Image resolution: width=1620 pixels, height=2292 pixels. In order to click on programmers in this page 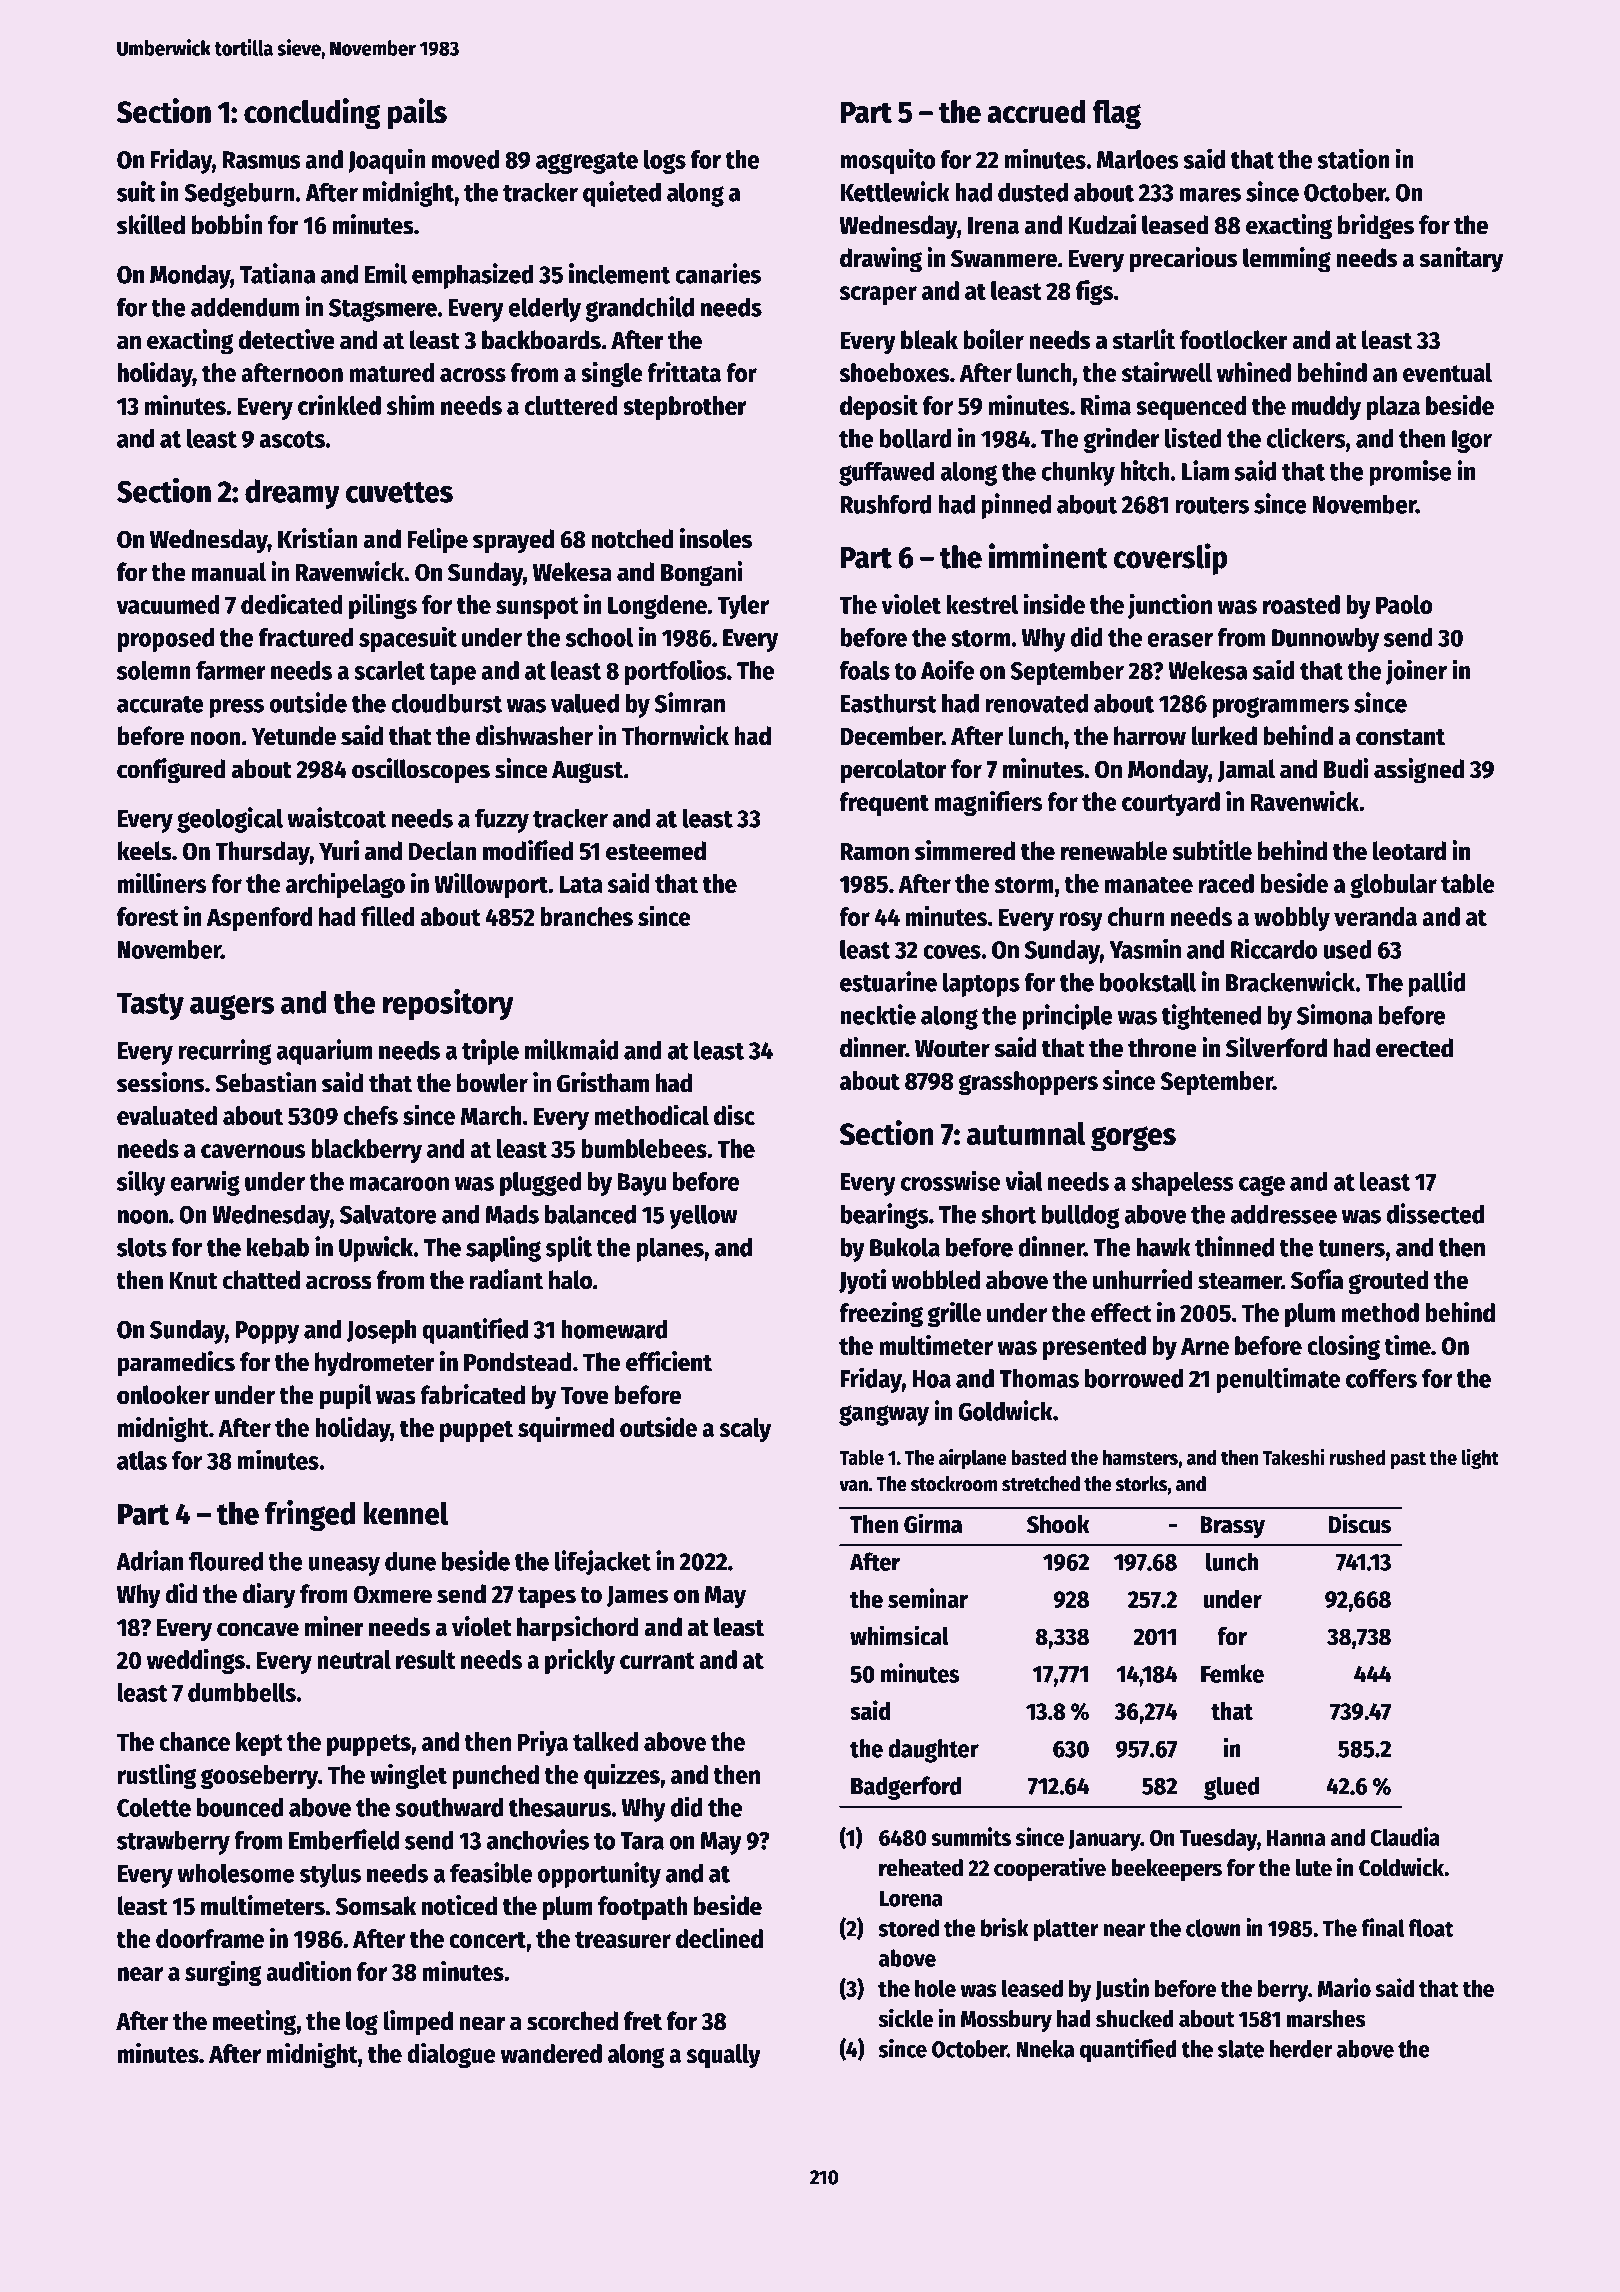, I will do `click(1281, 707)`.
